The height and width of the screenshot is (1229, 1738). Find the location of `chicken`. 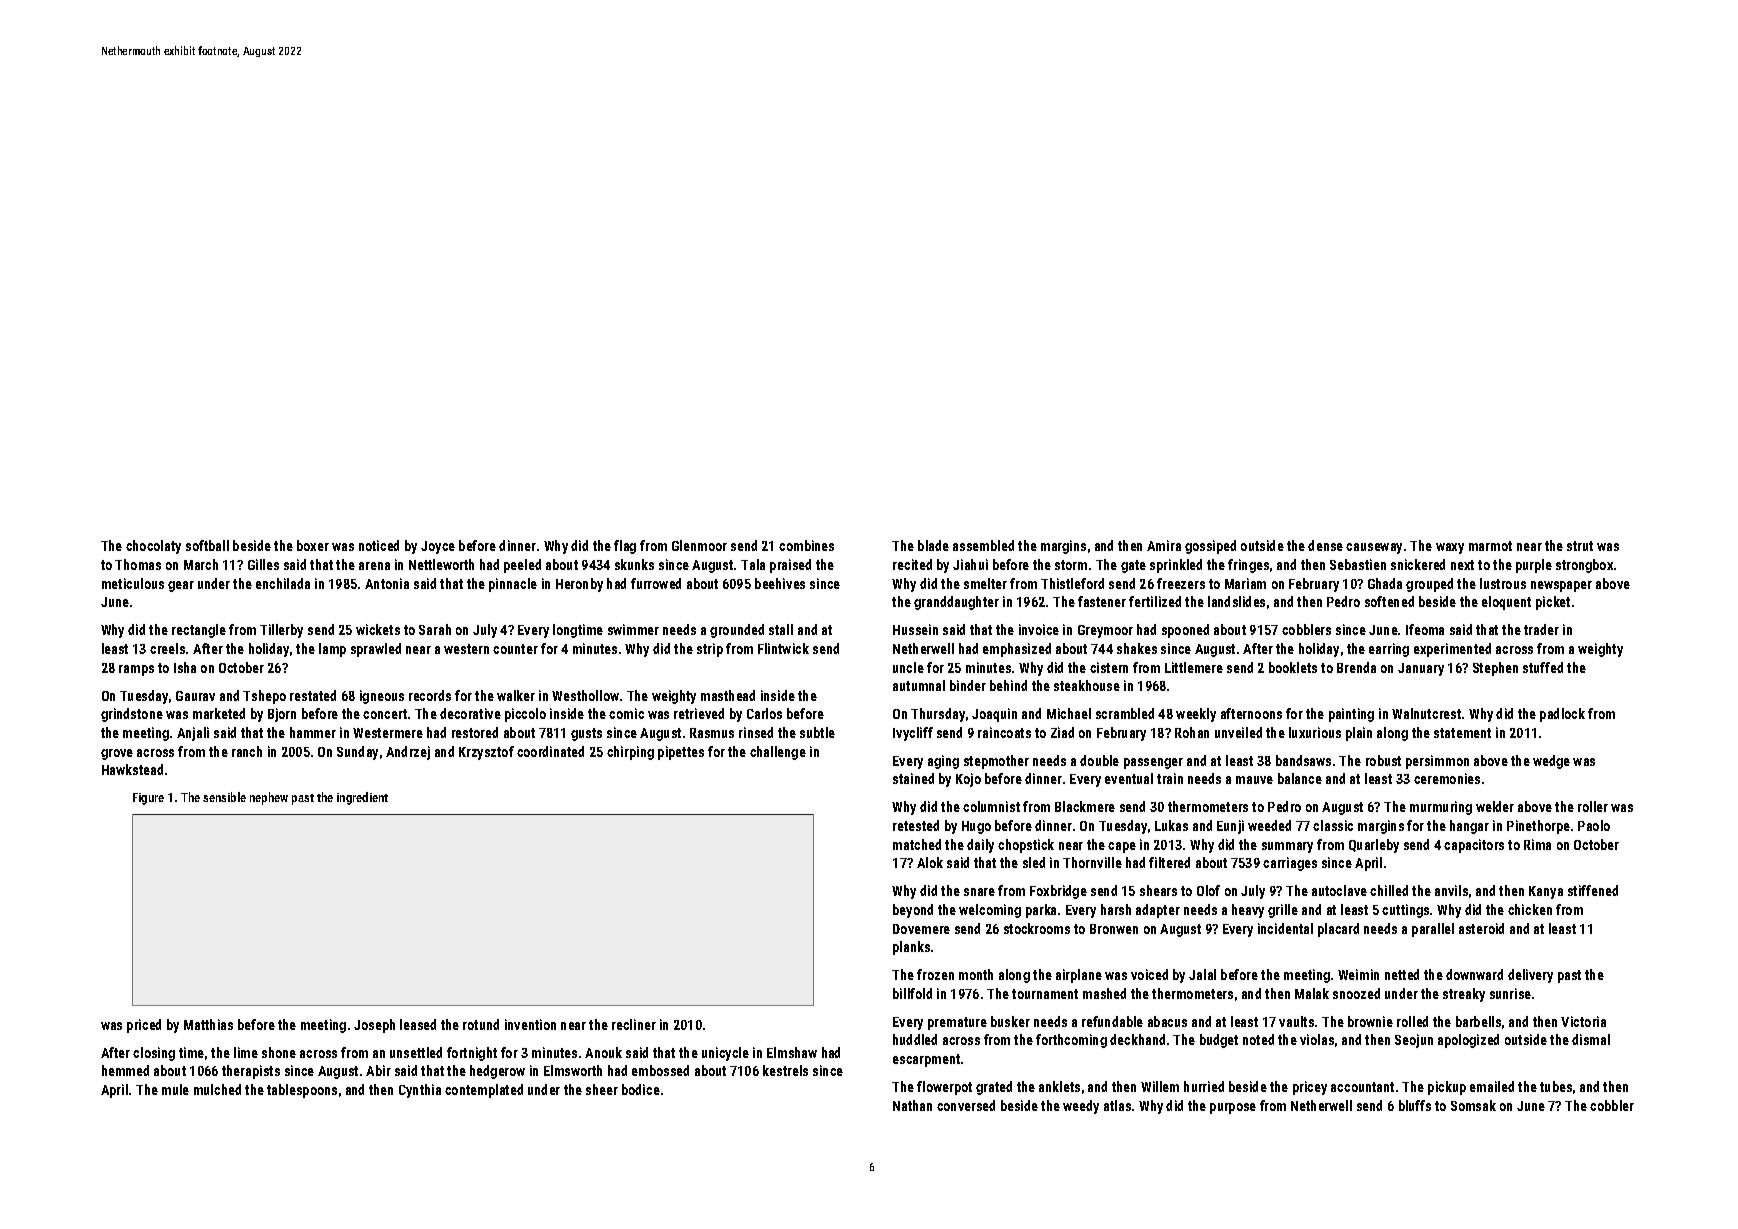

chicken is located at coordinates (1530, 909).
